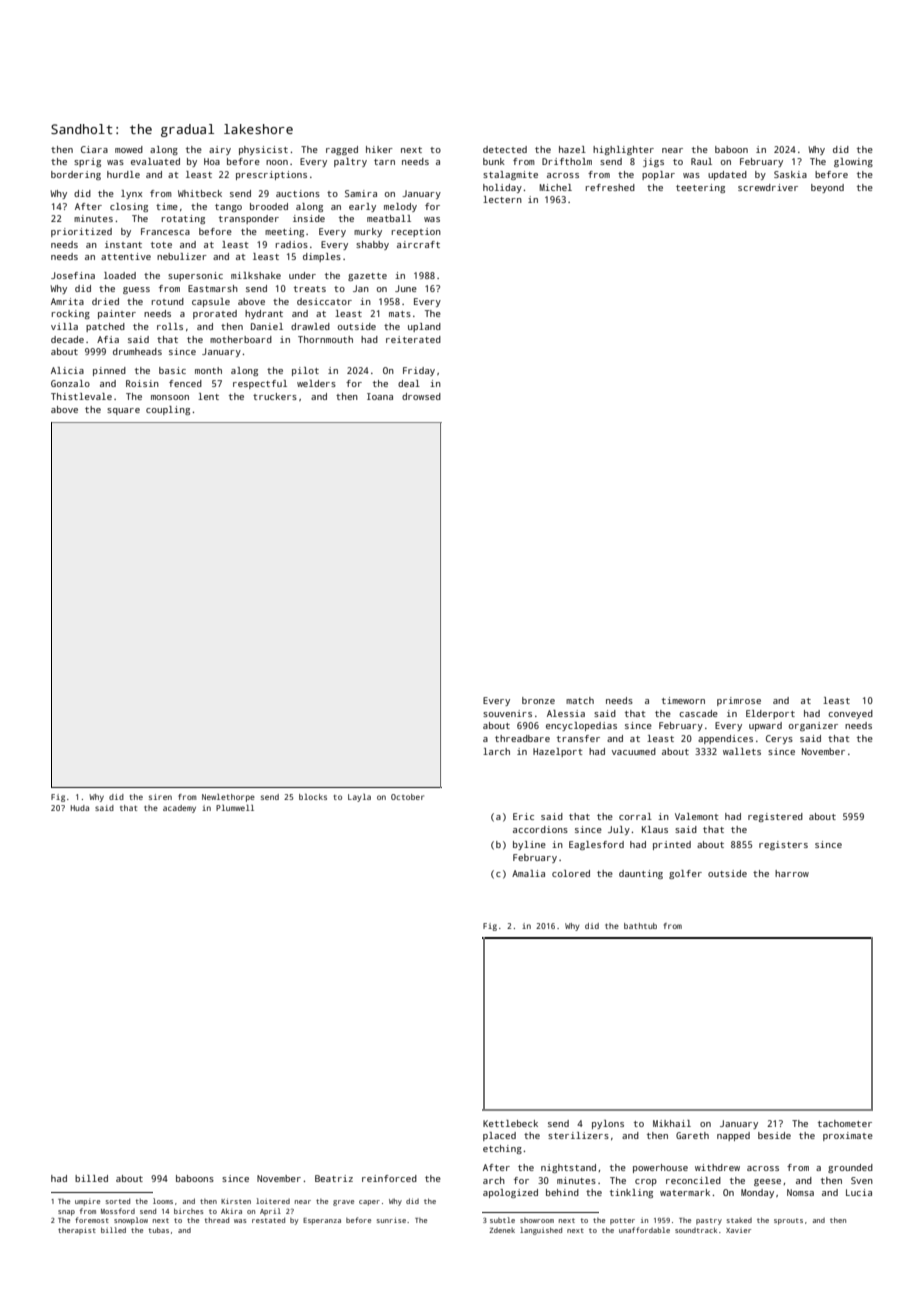 This screenshot has width=924, height=1308. I want to click on languished, so click(541, 1231).
